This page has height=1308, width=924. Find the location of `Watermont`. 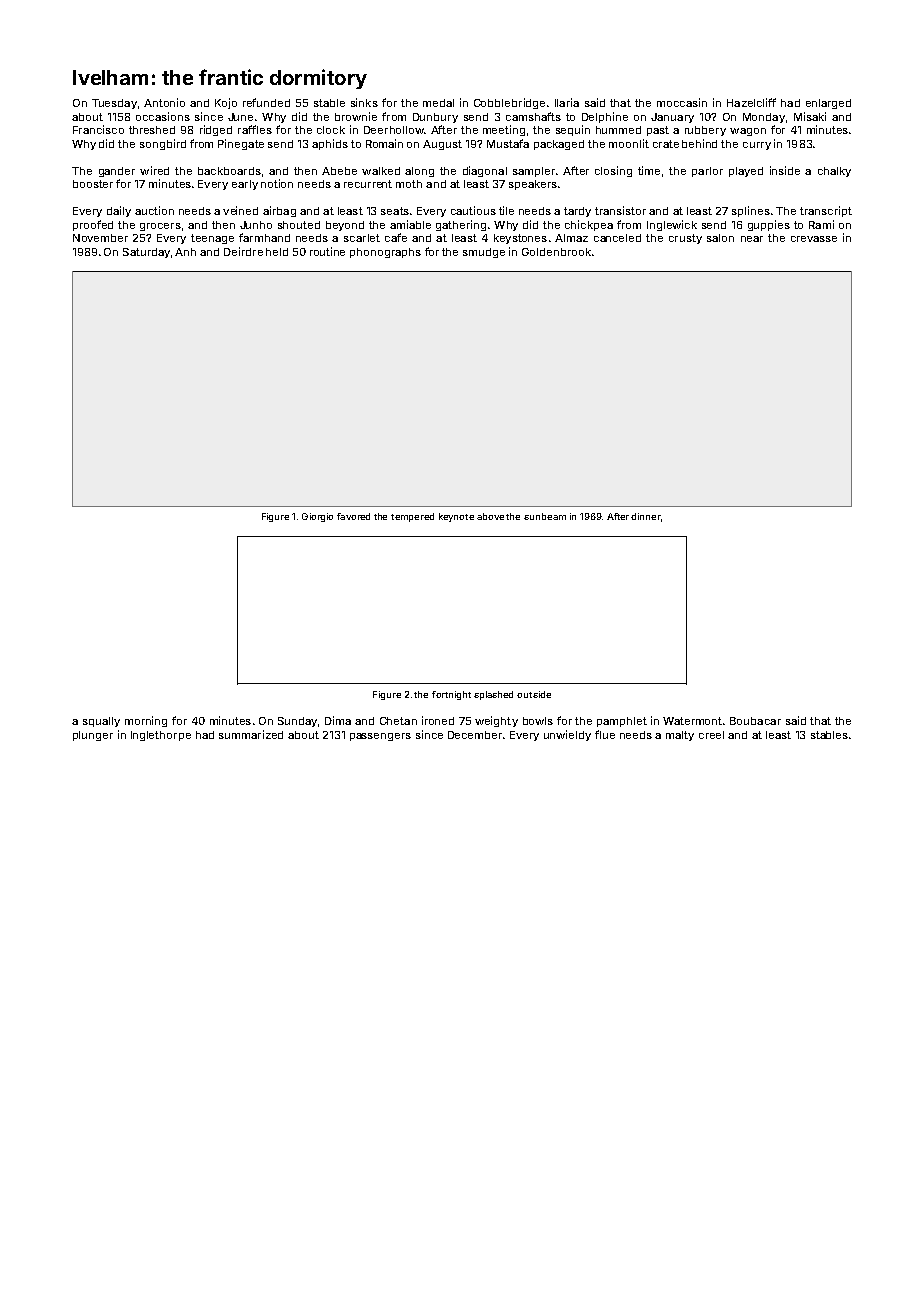

Watermont is located at coordinates (692, 721).
